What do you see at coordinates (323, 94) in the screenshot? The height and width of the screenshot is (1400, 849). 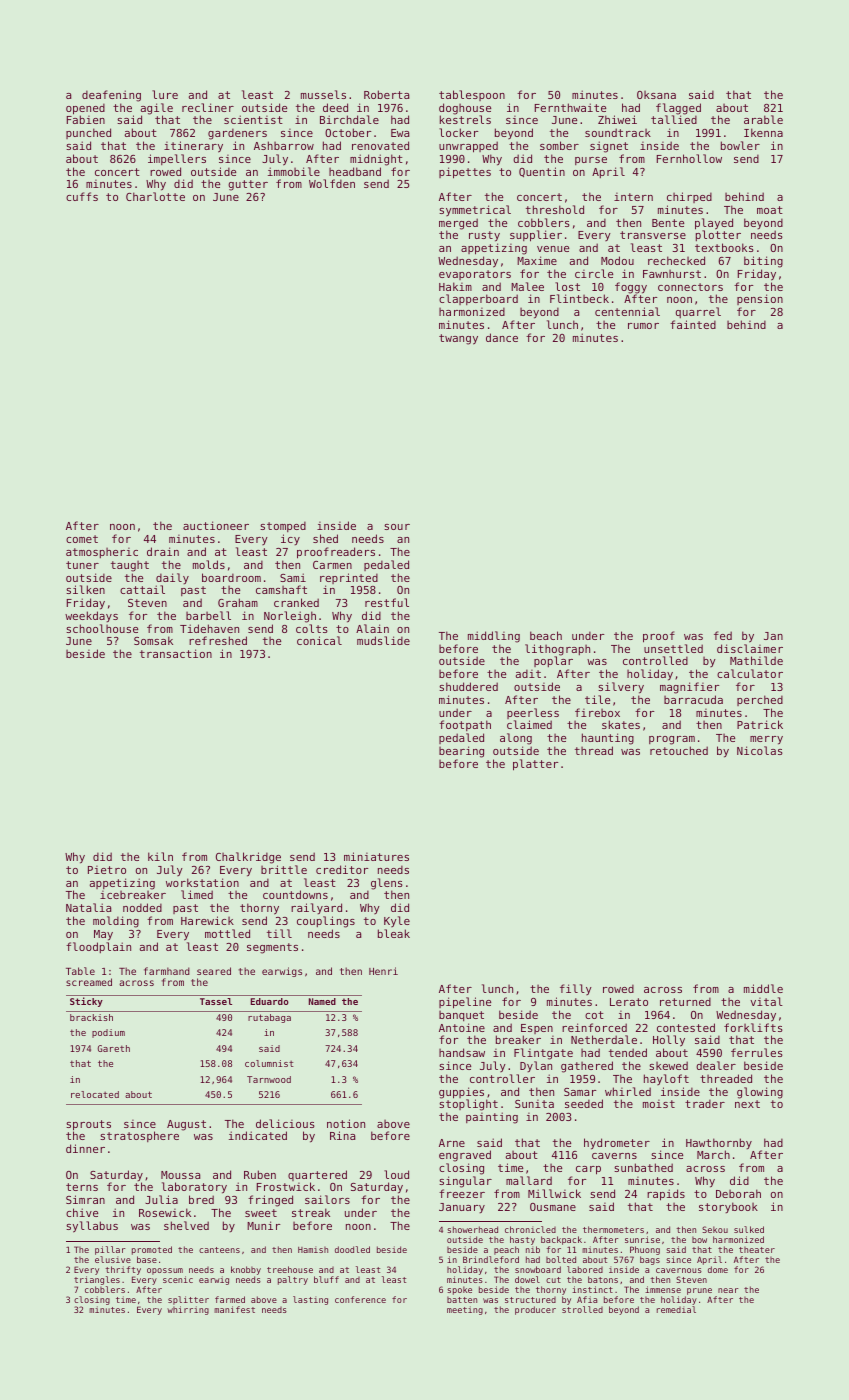 I see `mussels` at bounding box center [323, 94].
